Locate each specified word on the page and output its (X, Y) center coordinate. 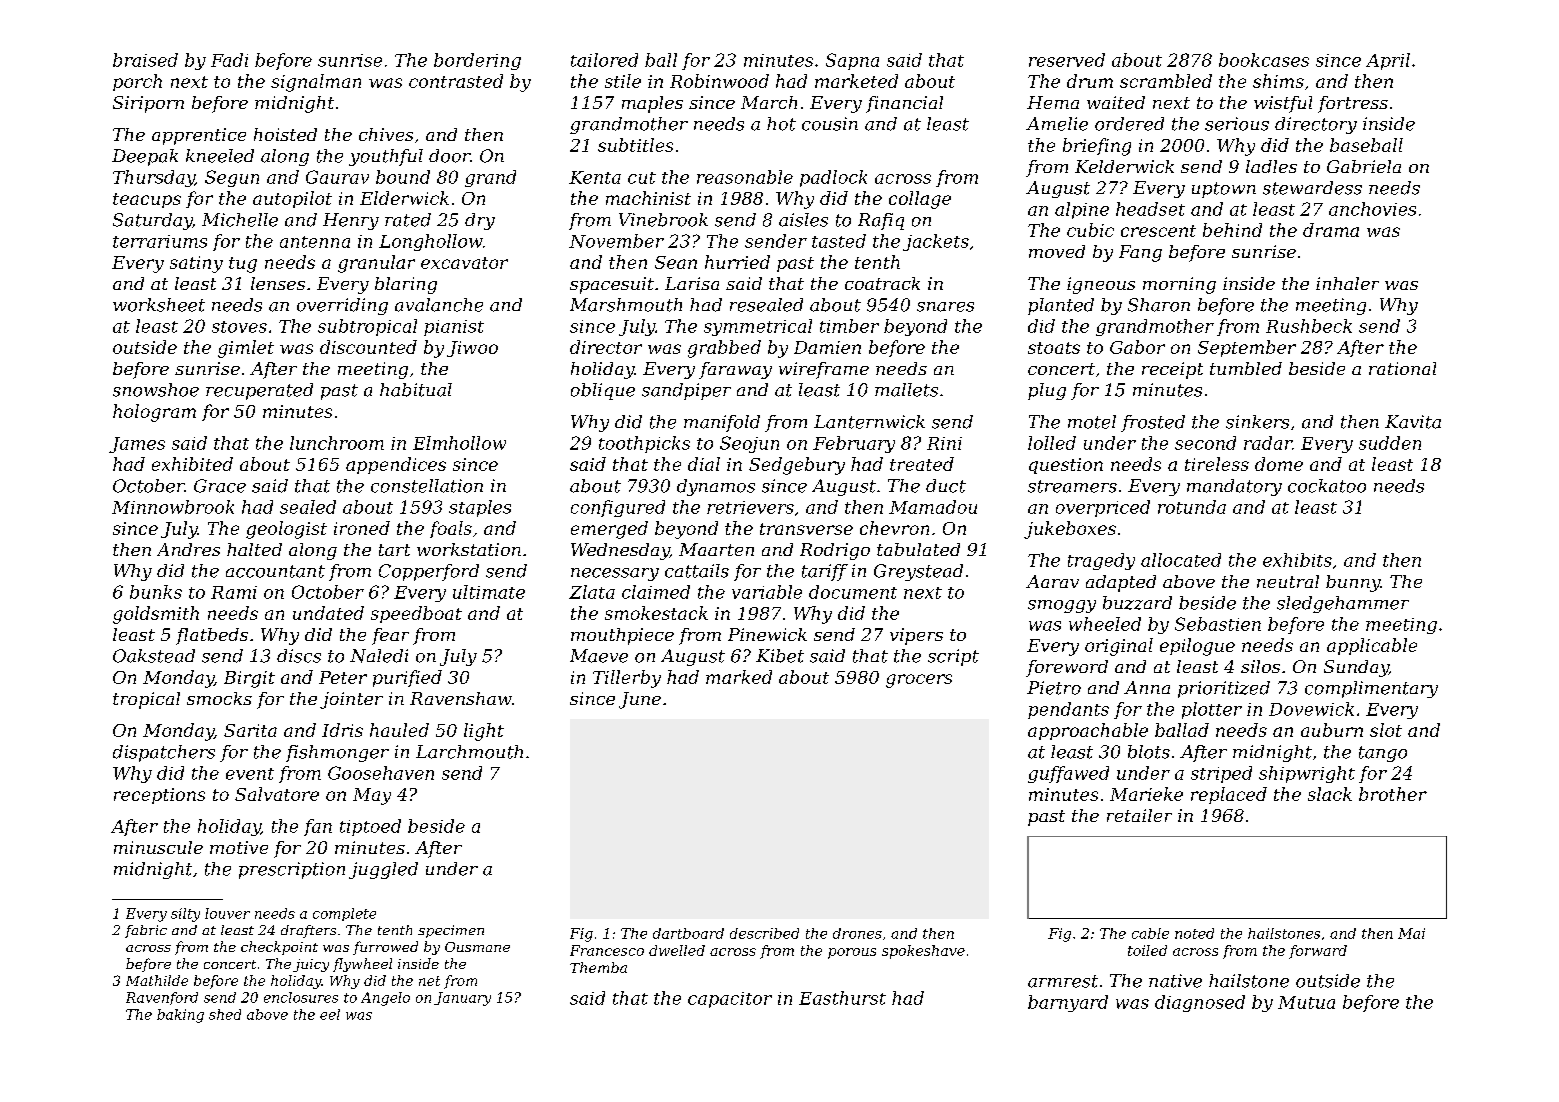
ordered (1129, 124)
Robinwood (719, 81)
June (640, 700)
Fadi (229, 60)
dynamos (716, 487)
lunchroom (337, 443)
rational (1402, 368)
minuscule (158, 847)
